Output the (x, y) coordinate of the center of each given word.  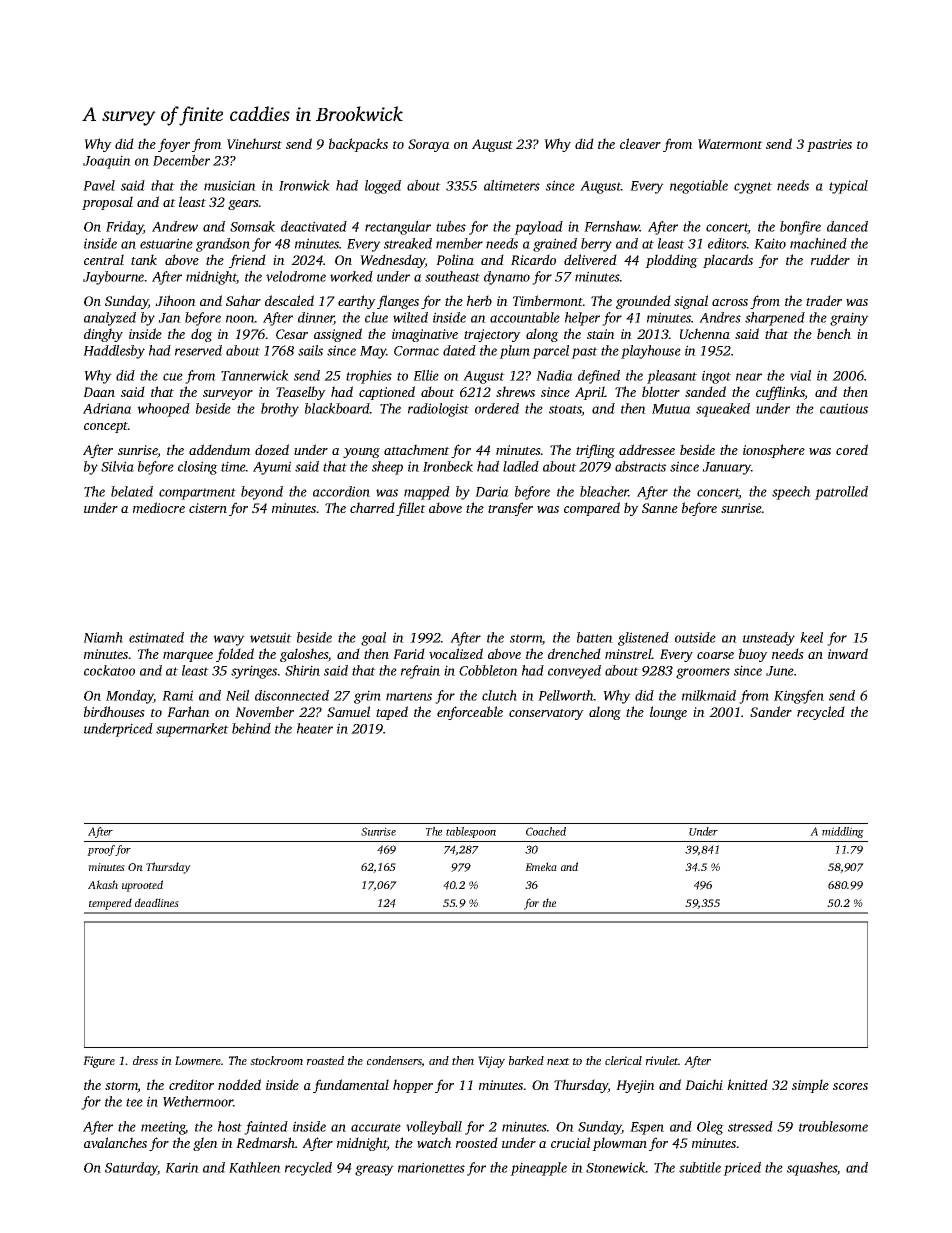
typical (848, 187)
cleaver (640, 143)
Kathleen (255, 1167)
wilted (410, 317)
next (558, 1061)
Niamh (103, 637)
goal (373, 639)
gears (243, 205)
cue (173, 377)
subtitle (700, 1167)
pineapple (538, 1169)
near (749, 377)
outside (695, 637)
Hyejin (635, 1086)
